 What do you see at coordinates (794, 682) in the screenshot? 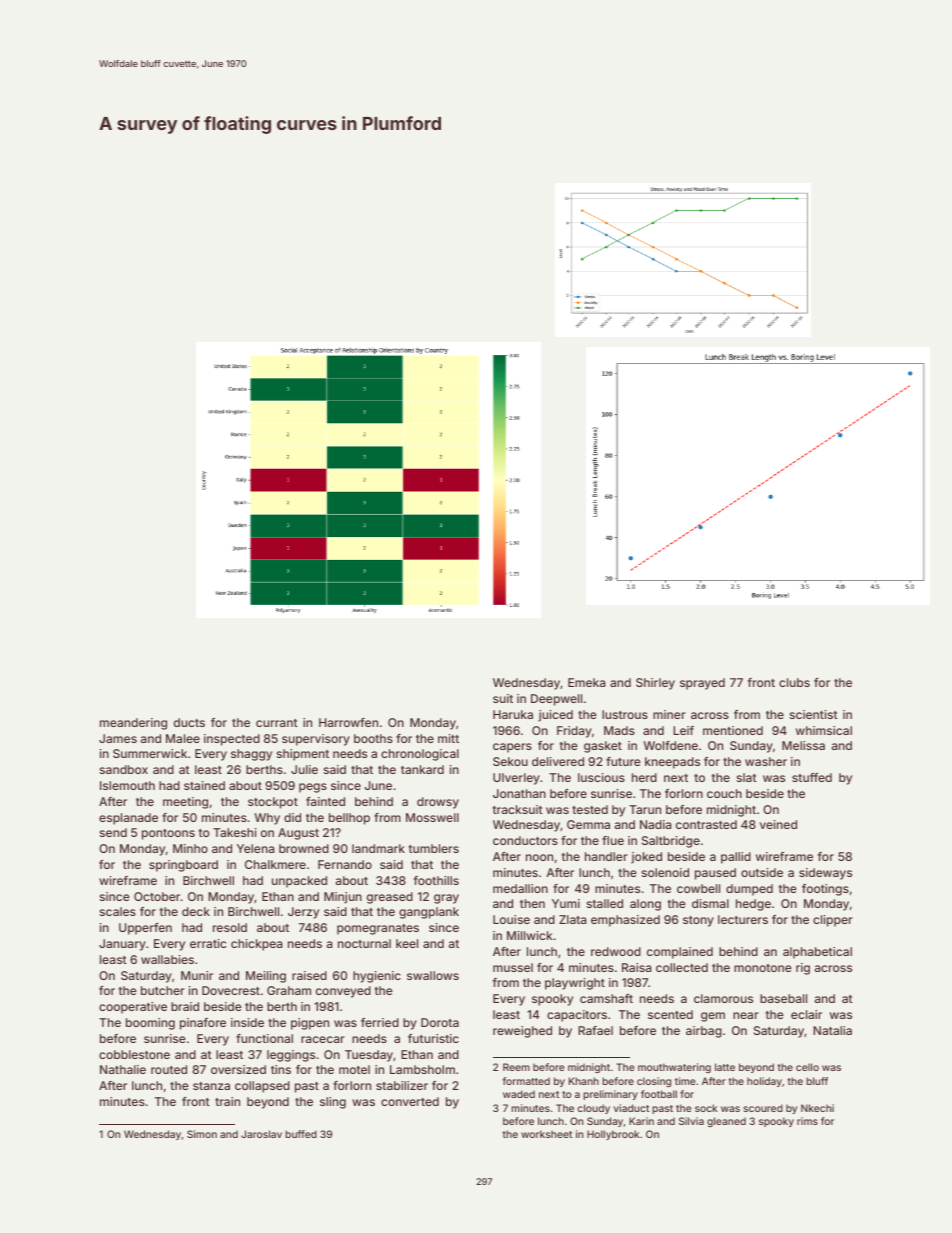
I see `clubs` at bounding box center [794, 682].
